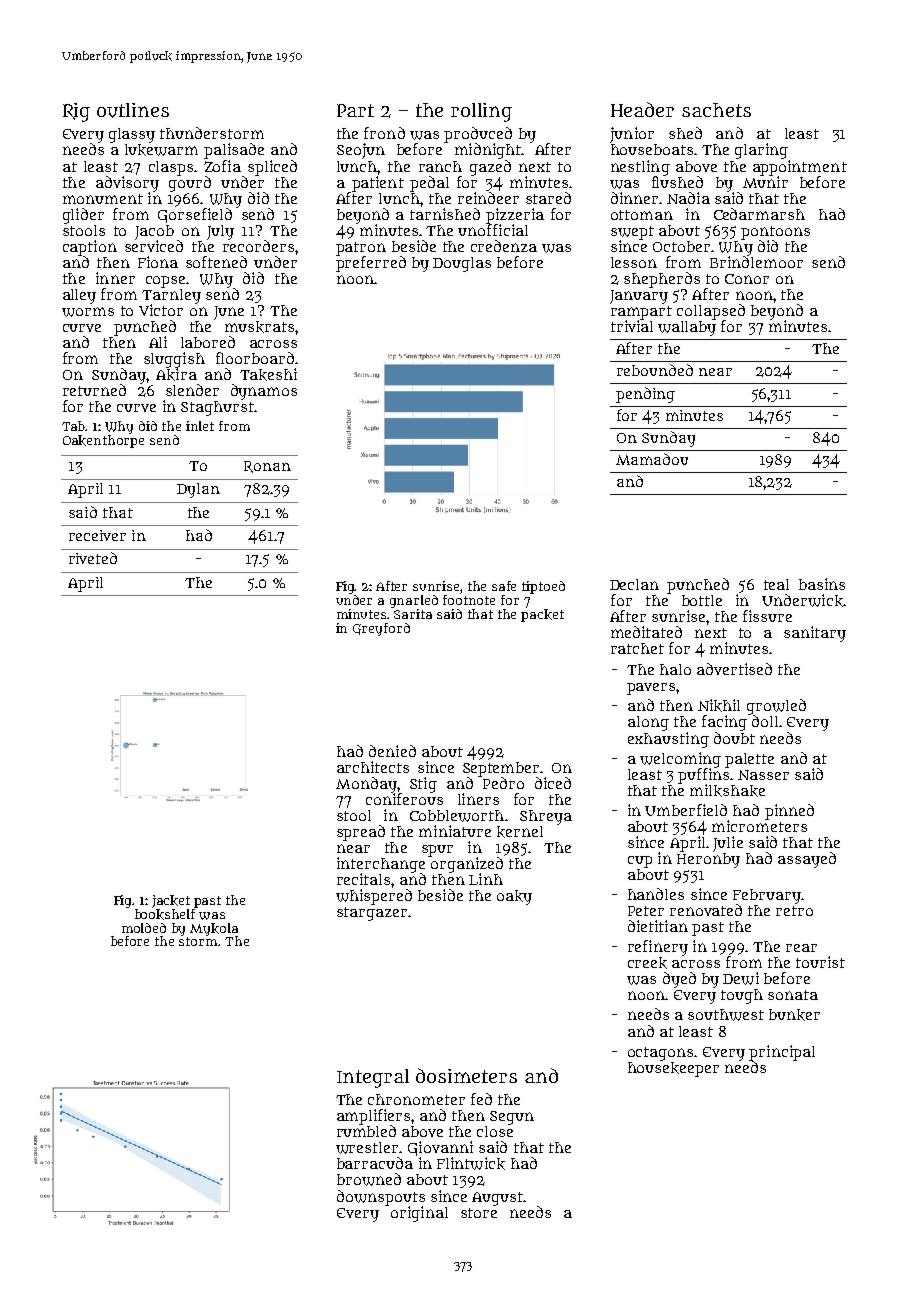 This page has width=908, height=1316. What do you see at coordinates (504, 586) in the page?
I see `safe` at bounding box center [504, 586].
